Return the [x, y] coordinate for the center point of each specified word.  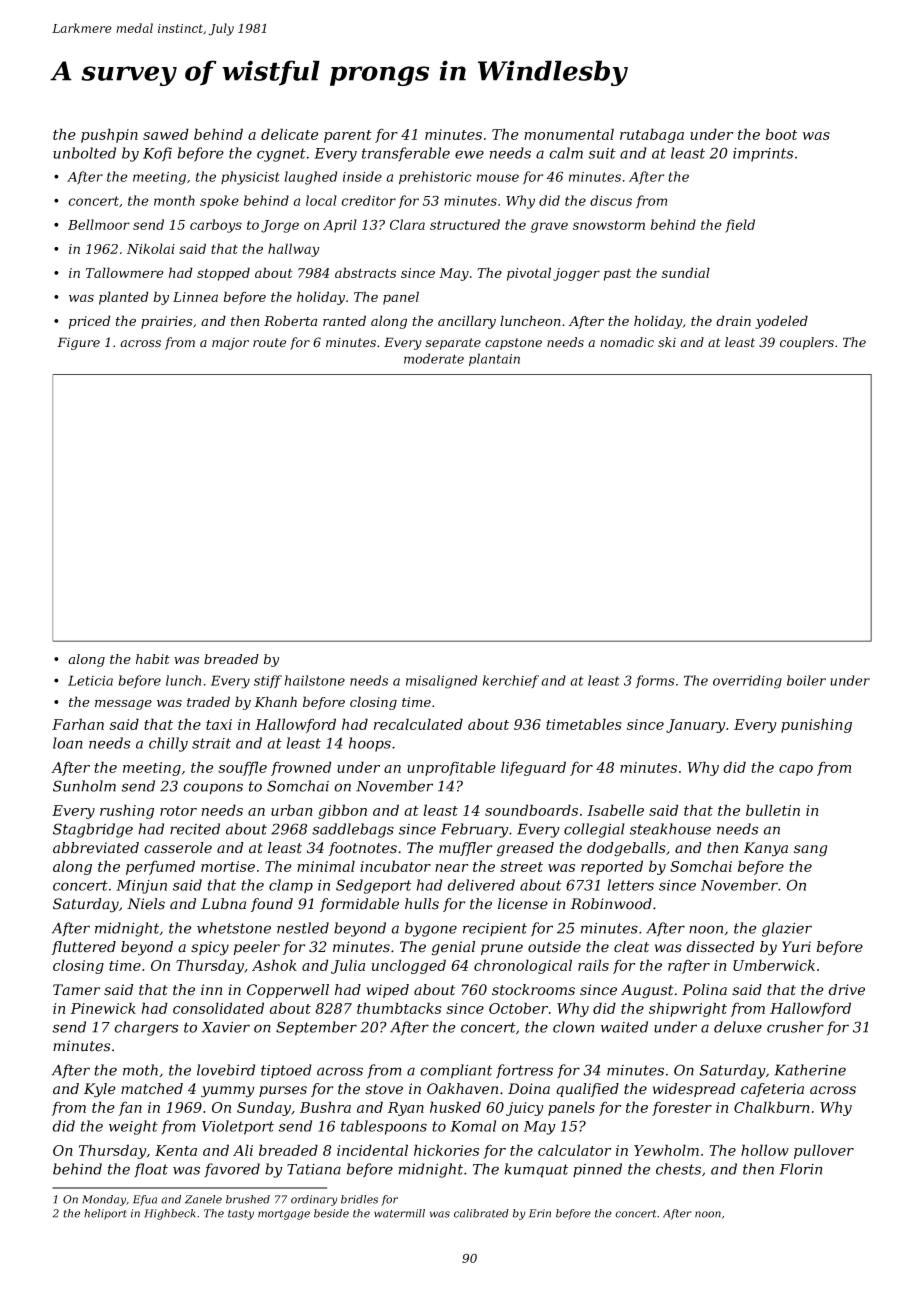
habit [153, 659]
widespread [694, 1090]
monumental [569, 134]
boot [781, 134]
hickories [446, 1150]
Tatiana [314, 1169]
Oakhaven [462, 1089]
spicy [210, 948]
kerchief [511, 681]
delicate [289, 134]
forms [655, 681]
